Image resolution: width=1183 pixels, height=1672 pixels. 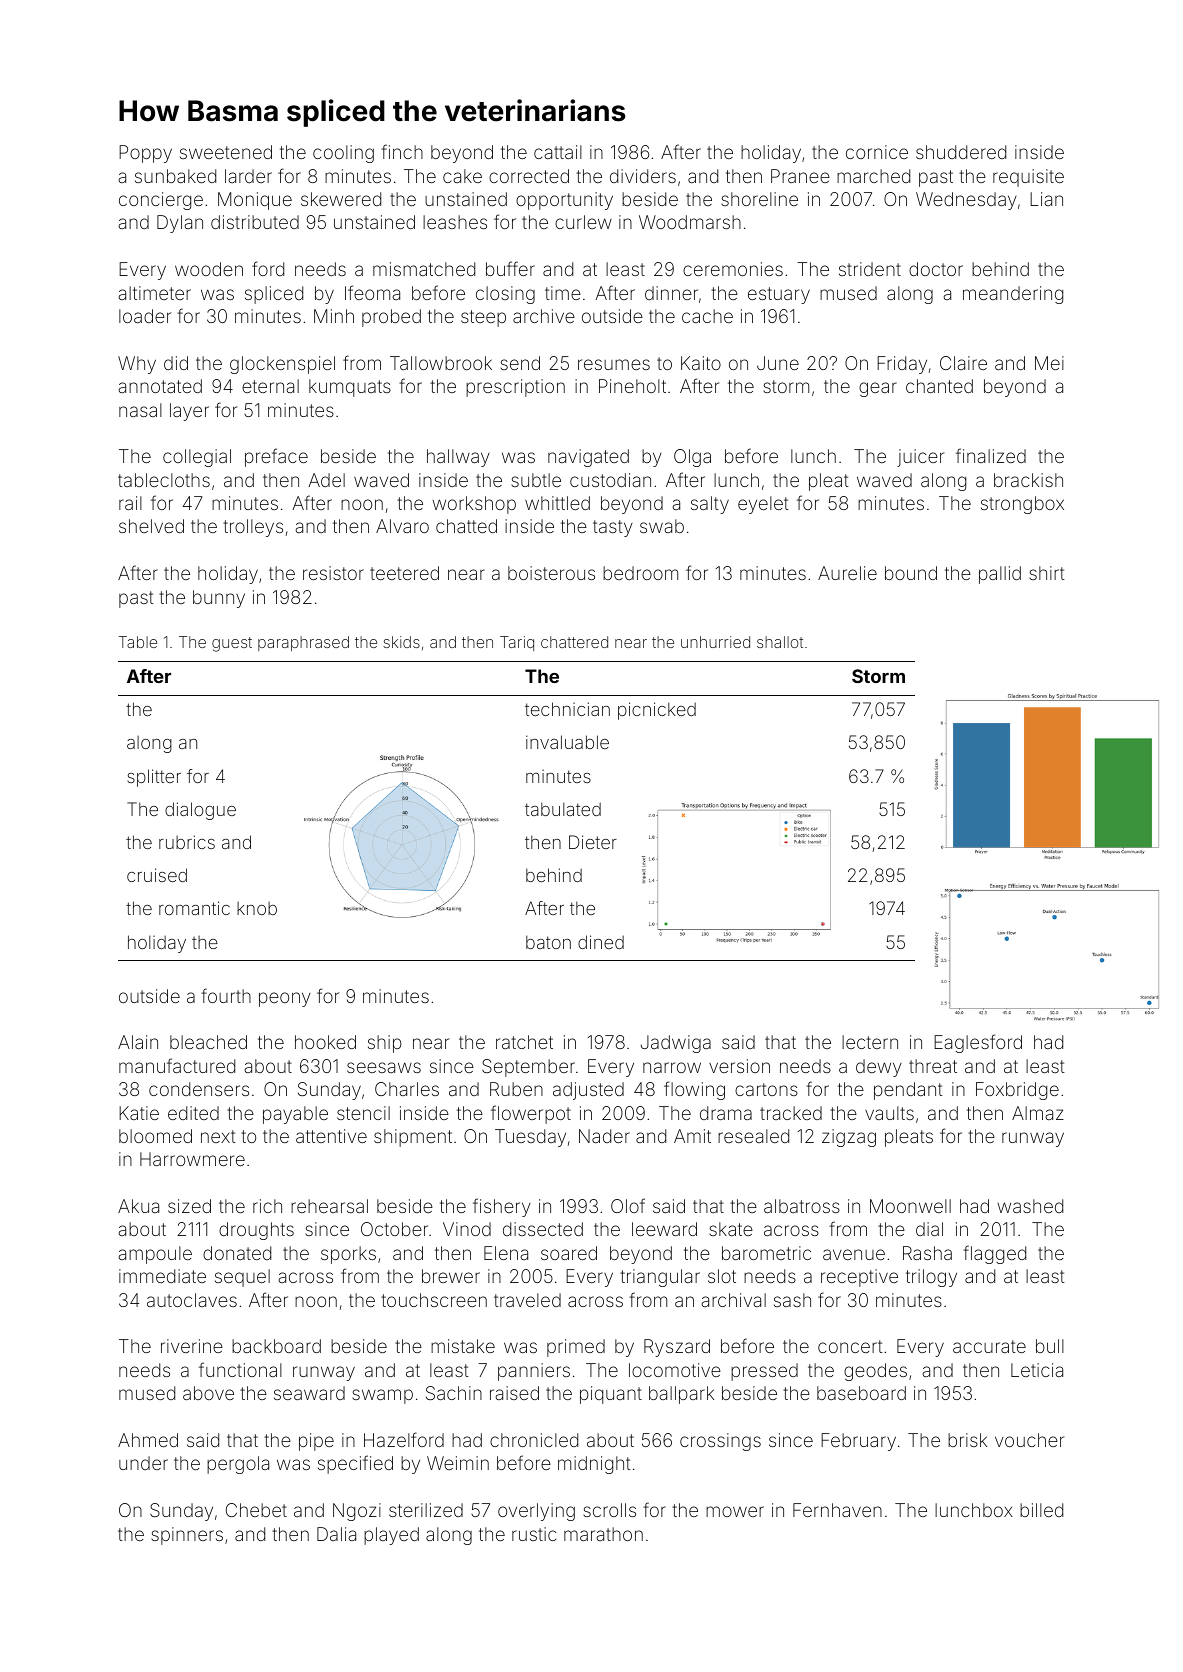 I want to click on Jadwiga, so click(x=676, y=1044).
